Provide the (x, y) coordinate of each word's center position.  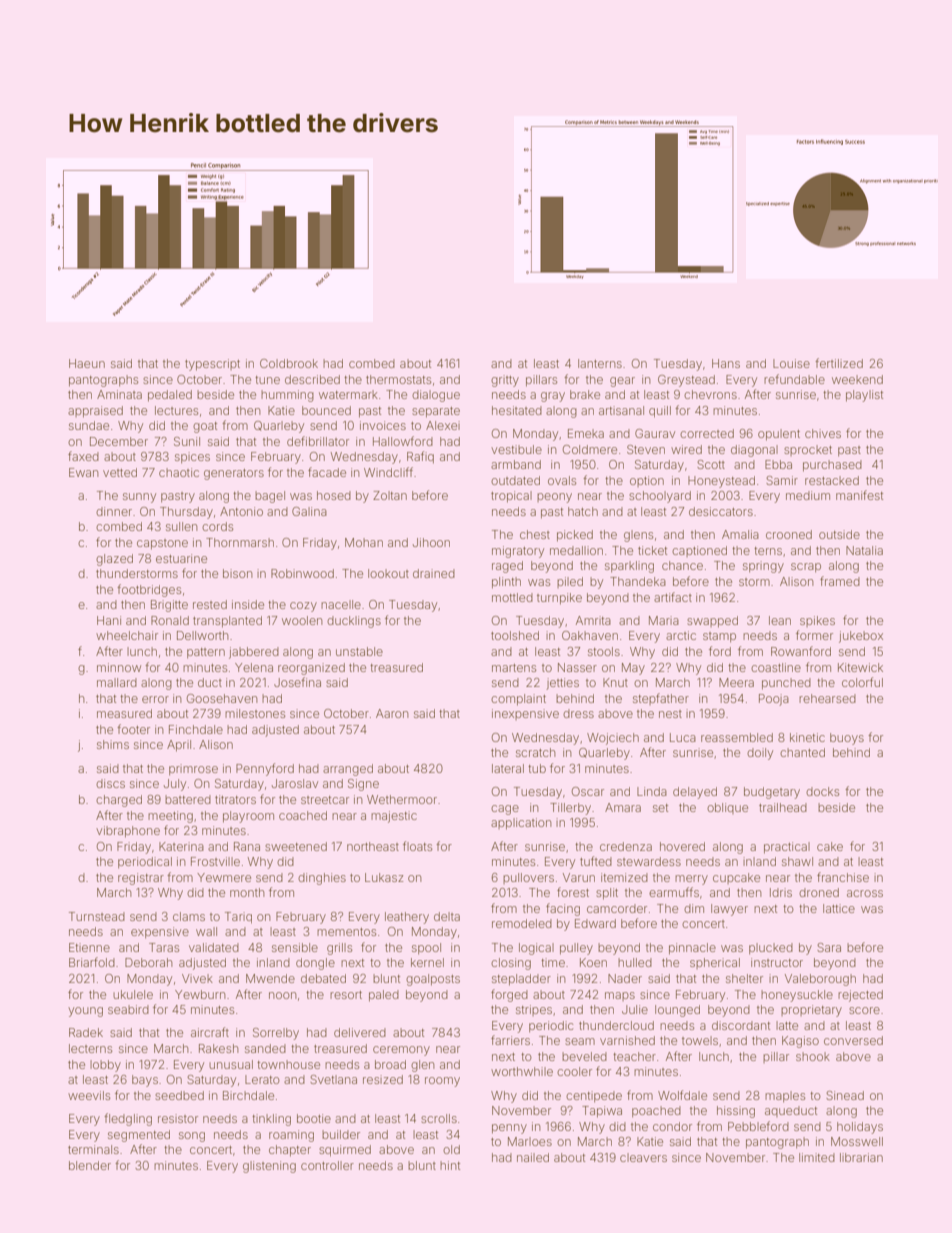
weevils (89, 1095)
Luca (683, 737)
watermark (348, 394)
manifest (859, 495)
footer (133, 729)
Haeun (87, 363)
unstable (359, 651)
